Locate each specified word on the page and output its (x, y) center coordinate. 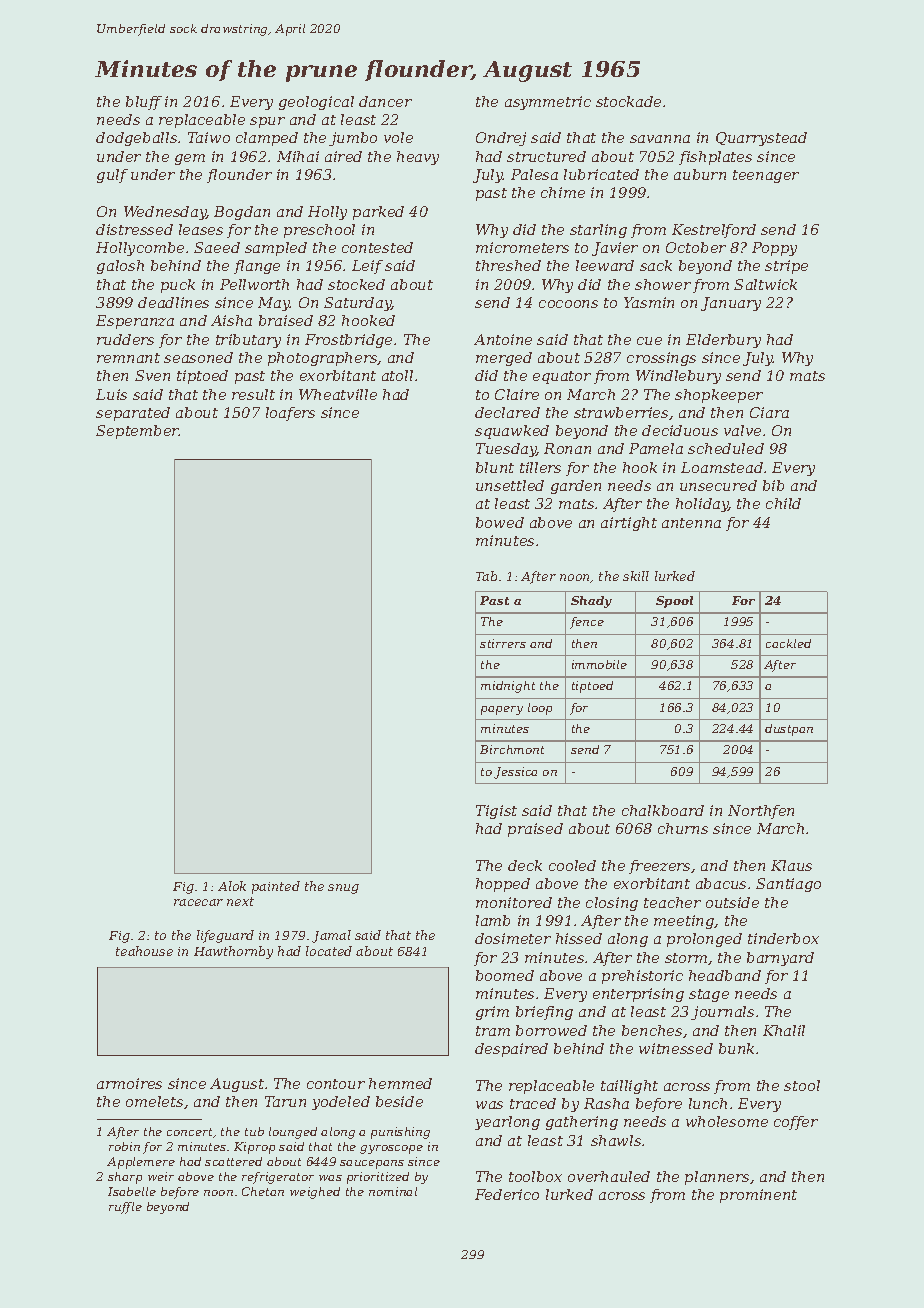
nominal (393, 1191)
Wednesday (165, 213)
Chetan (263, 1191)
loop (540, 709)
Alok (232, 886)
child (783, 503)
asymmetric (548, 103)
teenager (766, 176)
